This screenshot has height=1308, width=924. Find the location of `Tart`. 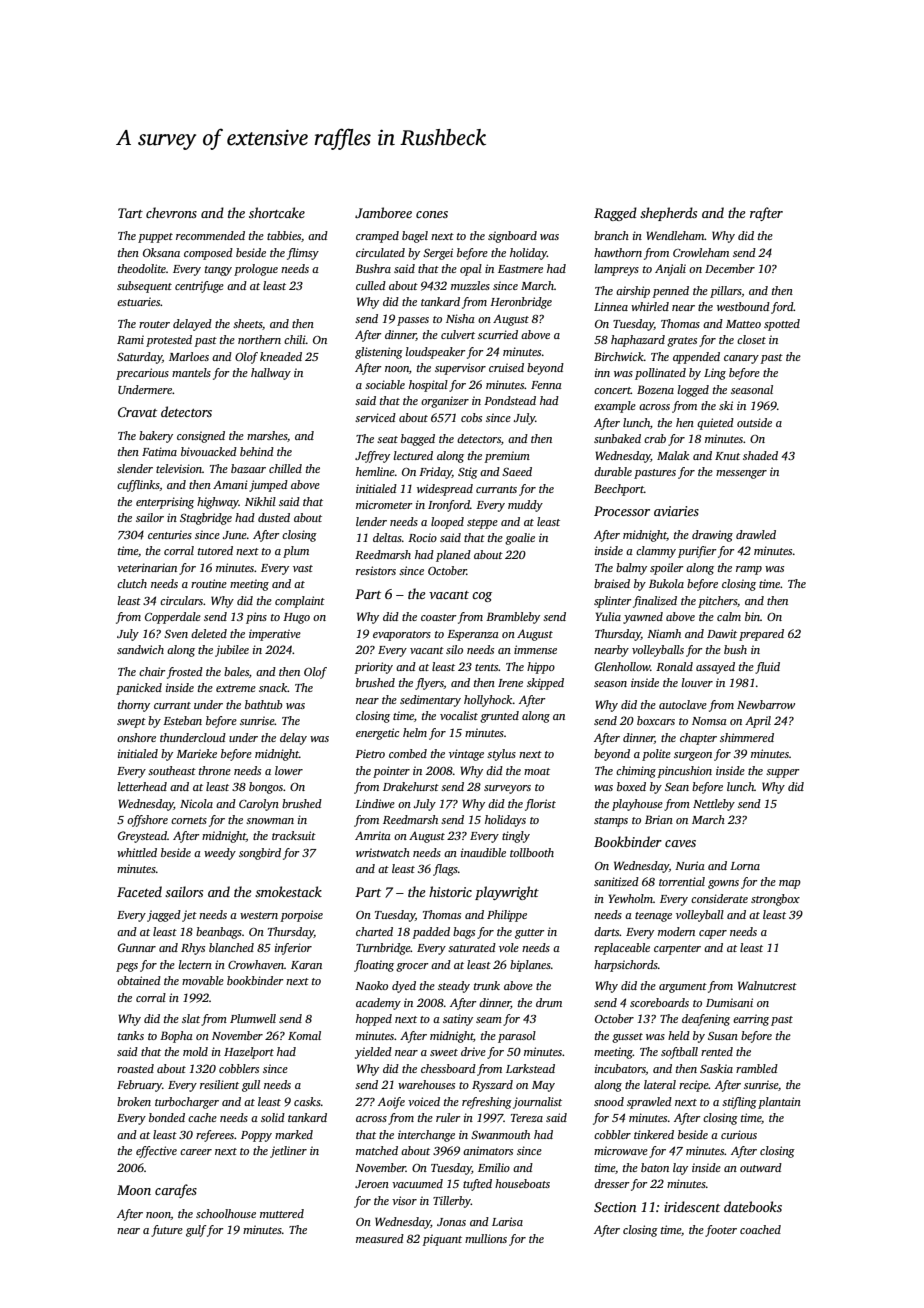

Tart is located at coordinates (130, 213).
